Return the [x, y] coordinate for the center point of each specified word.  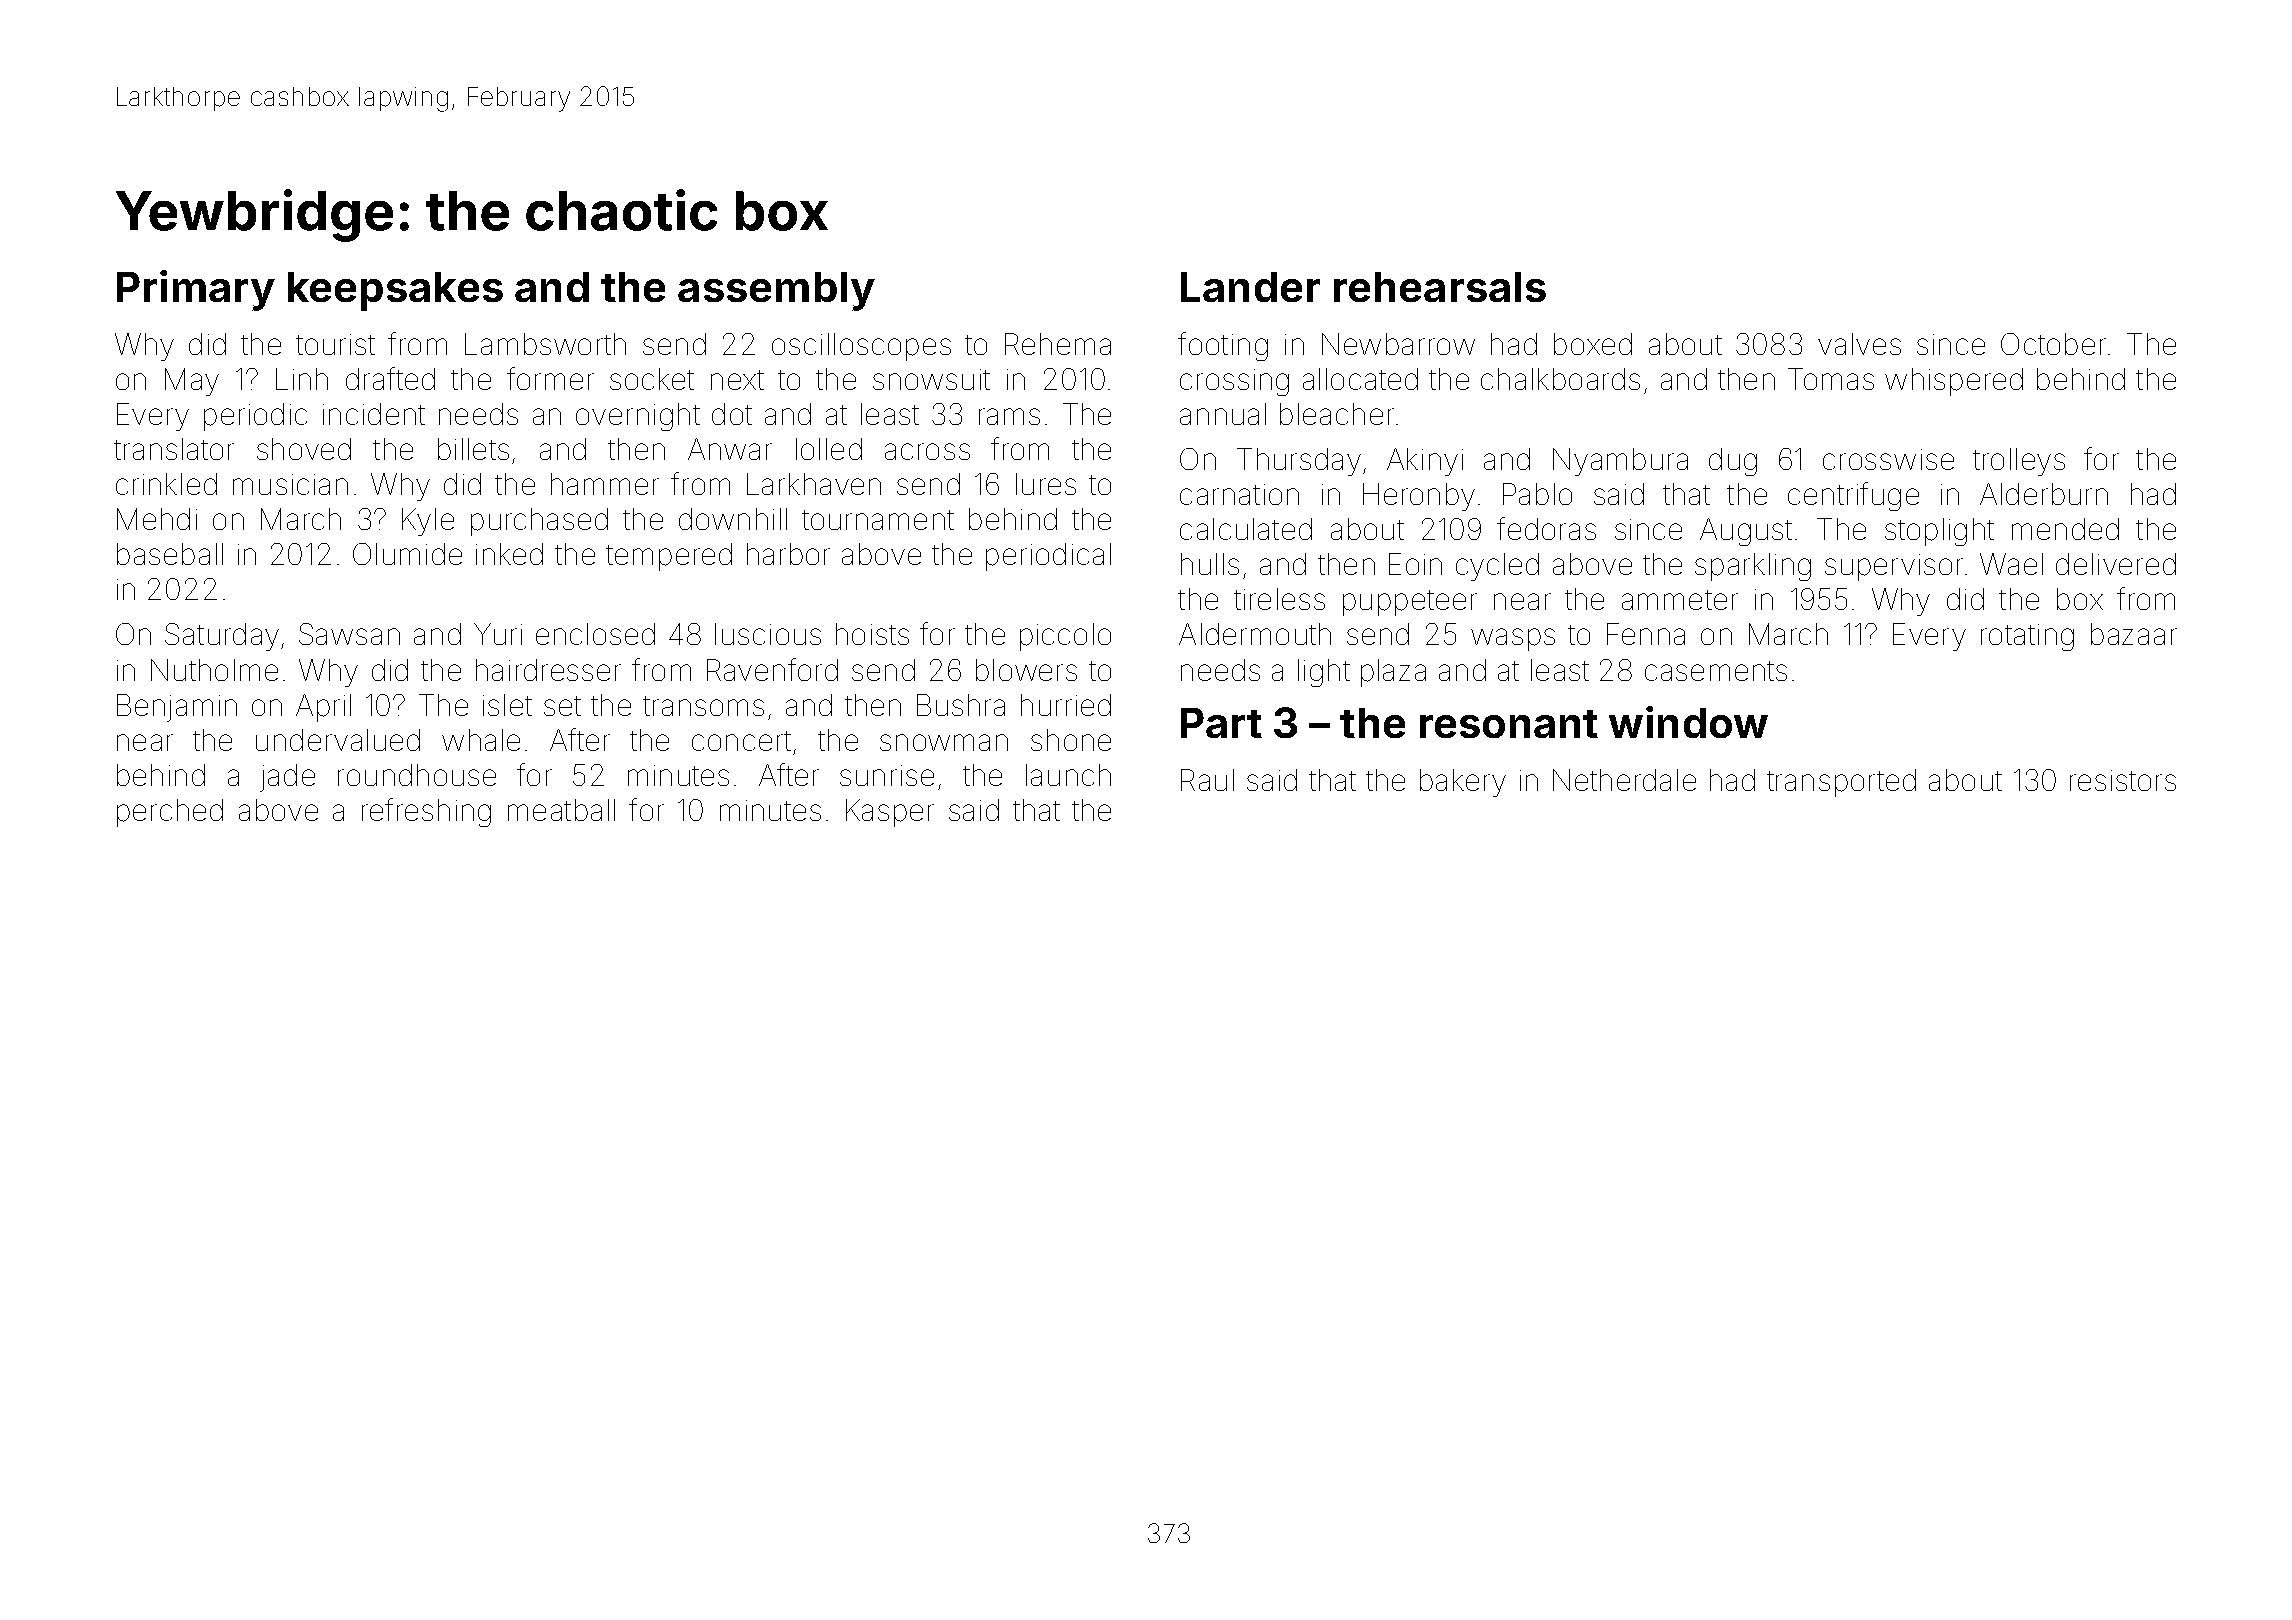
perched [170, 813]
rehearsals [1440, 287]
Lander [1250, 287]
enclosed [595, 634]
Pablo [1537, 494]
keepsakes [395, 291]
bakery [1463, 783]
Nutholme [214, 670]
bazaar [2134, 634]
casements [1716, 671]
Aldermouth [1255, 634]
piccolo [1065, 637]
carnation [1239, 494]
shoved [304, 449]
